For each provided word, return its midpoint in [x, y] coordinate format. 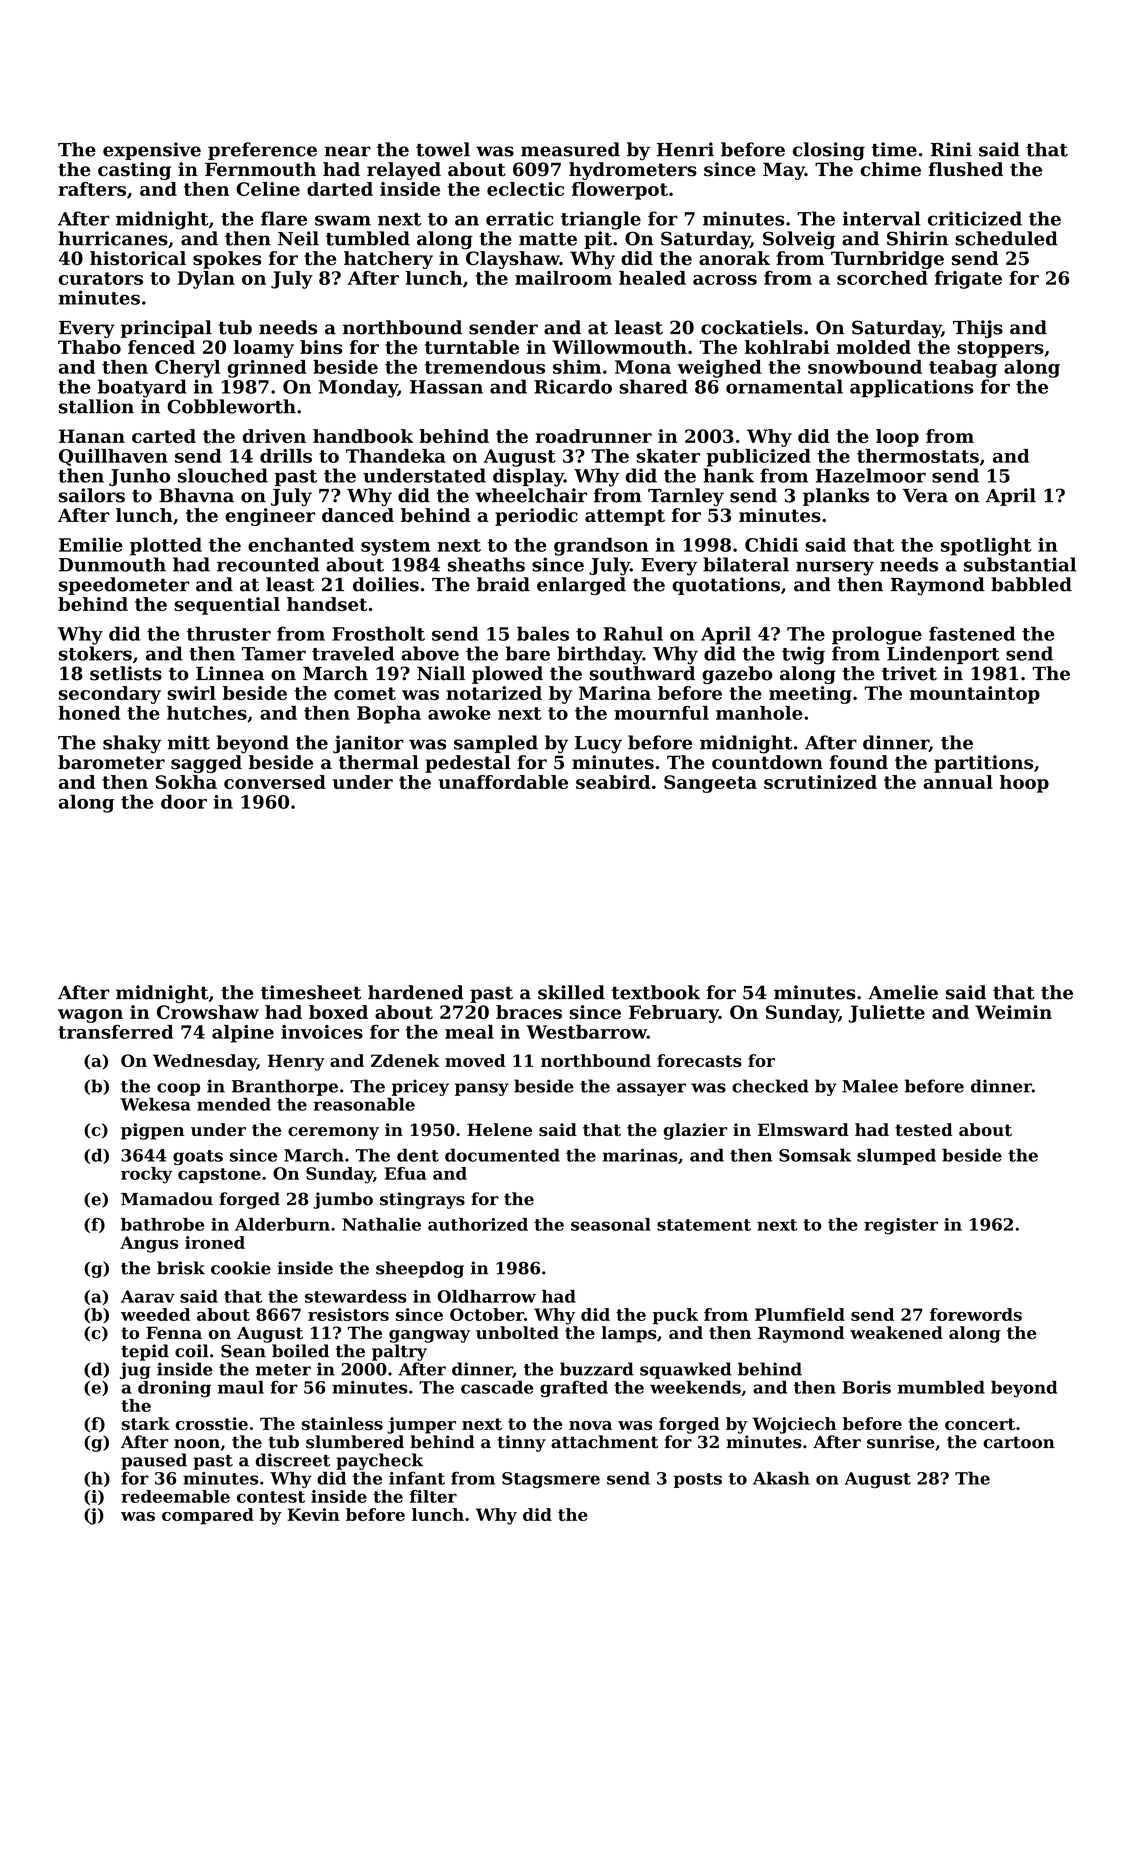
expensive [152, 151]
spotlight [986, 546]
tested [924, 1129]
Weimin [1013, 1012]
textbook [656, 992]
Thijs [978, 329]
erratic [519, 218]
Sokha [186, 782]
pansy [482, 1089]
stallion [96, 406]
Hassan [446, 387]
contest [271, 1497]
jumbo [343, 1200]
